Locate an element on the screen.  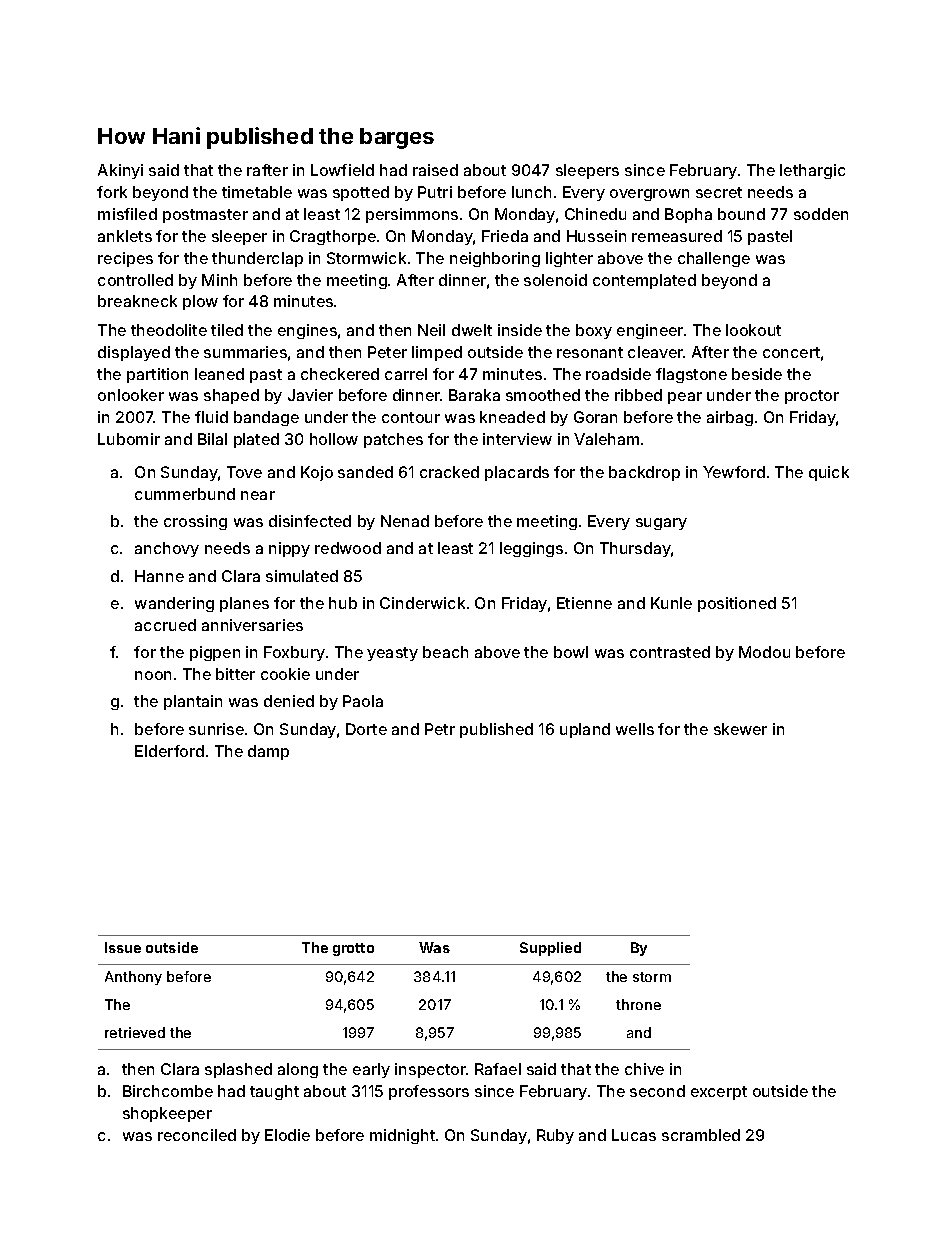
concert is located at coordinates (791, 352).
